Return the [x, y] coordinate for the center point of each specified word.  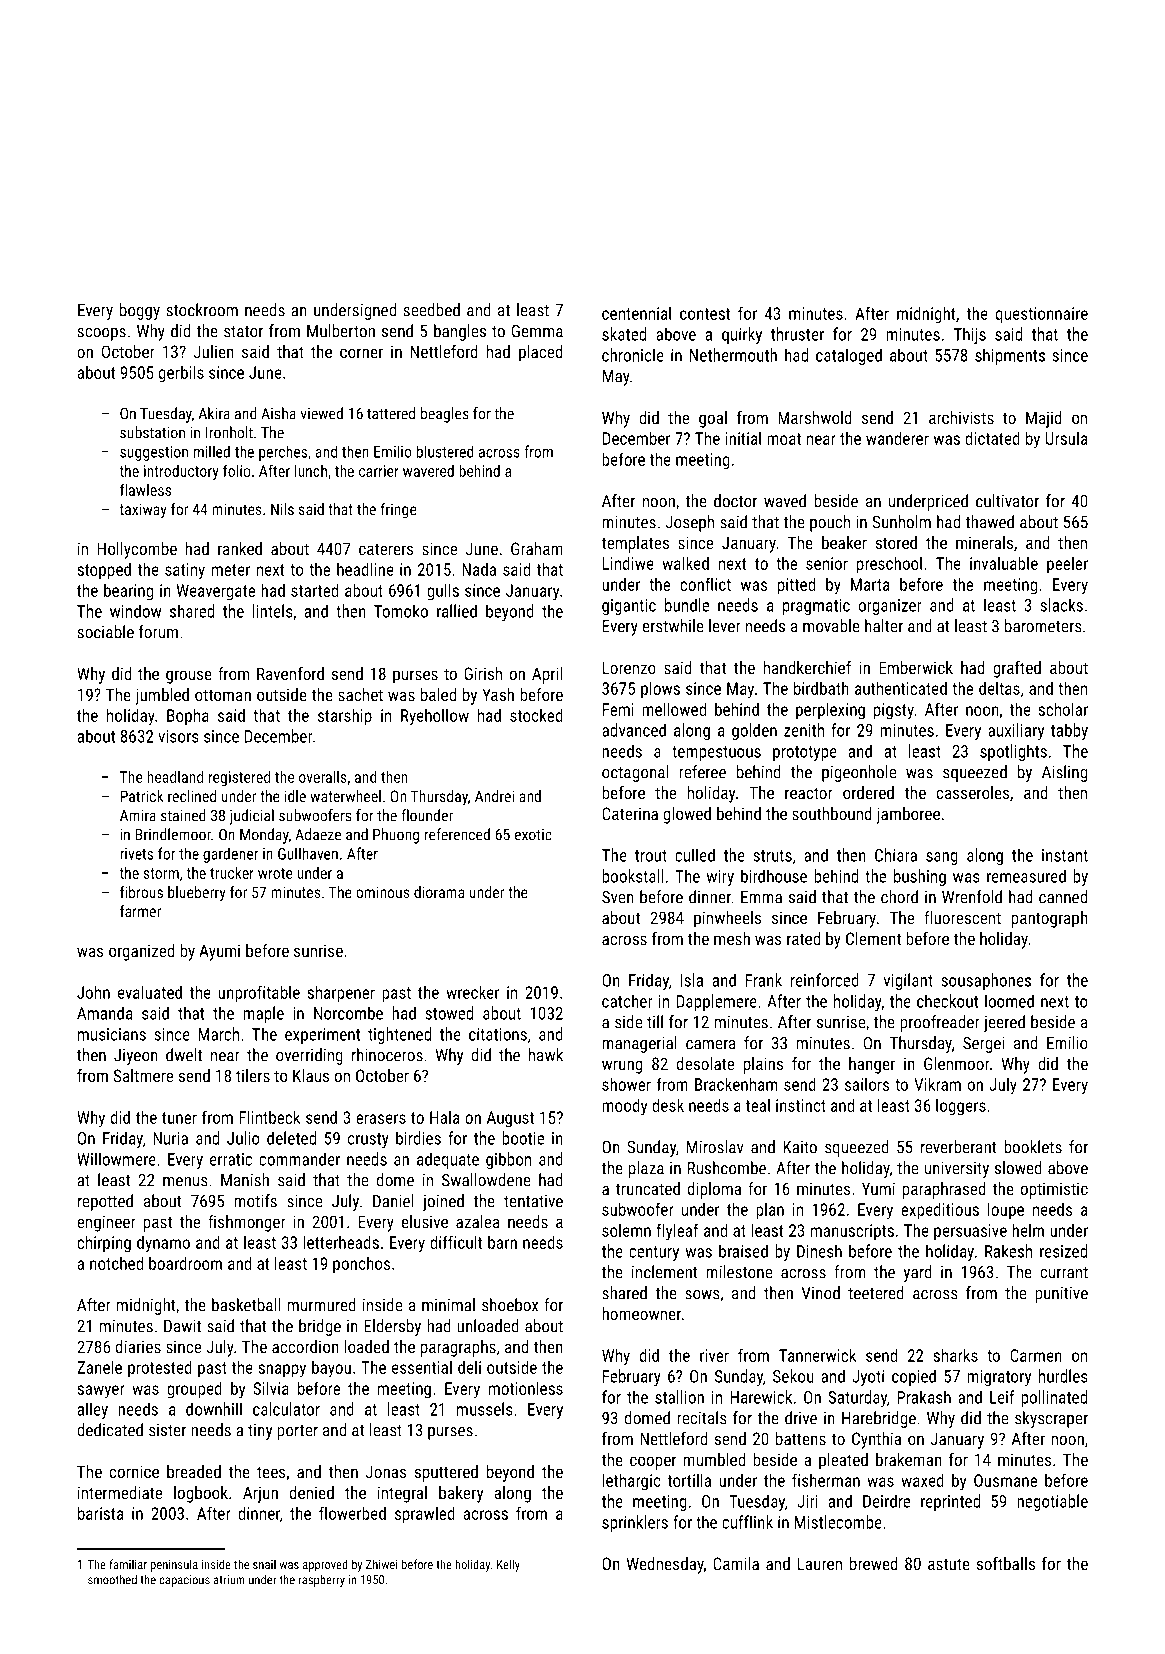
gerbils [181, 374]
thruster [797, 334]
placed [541, 353]
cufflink [747, 1522]
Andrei [494, 796]
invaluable [1004, 563]
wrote [275, 873]
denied [312, 1492]
